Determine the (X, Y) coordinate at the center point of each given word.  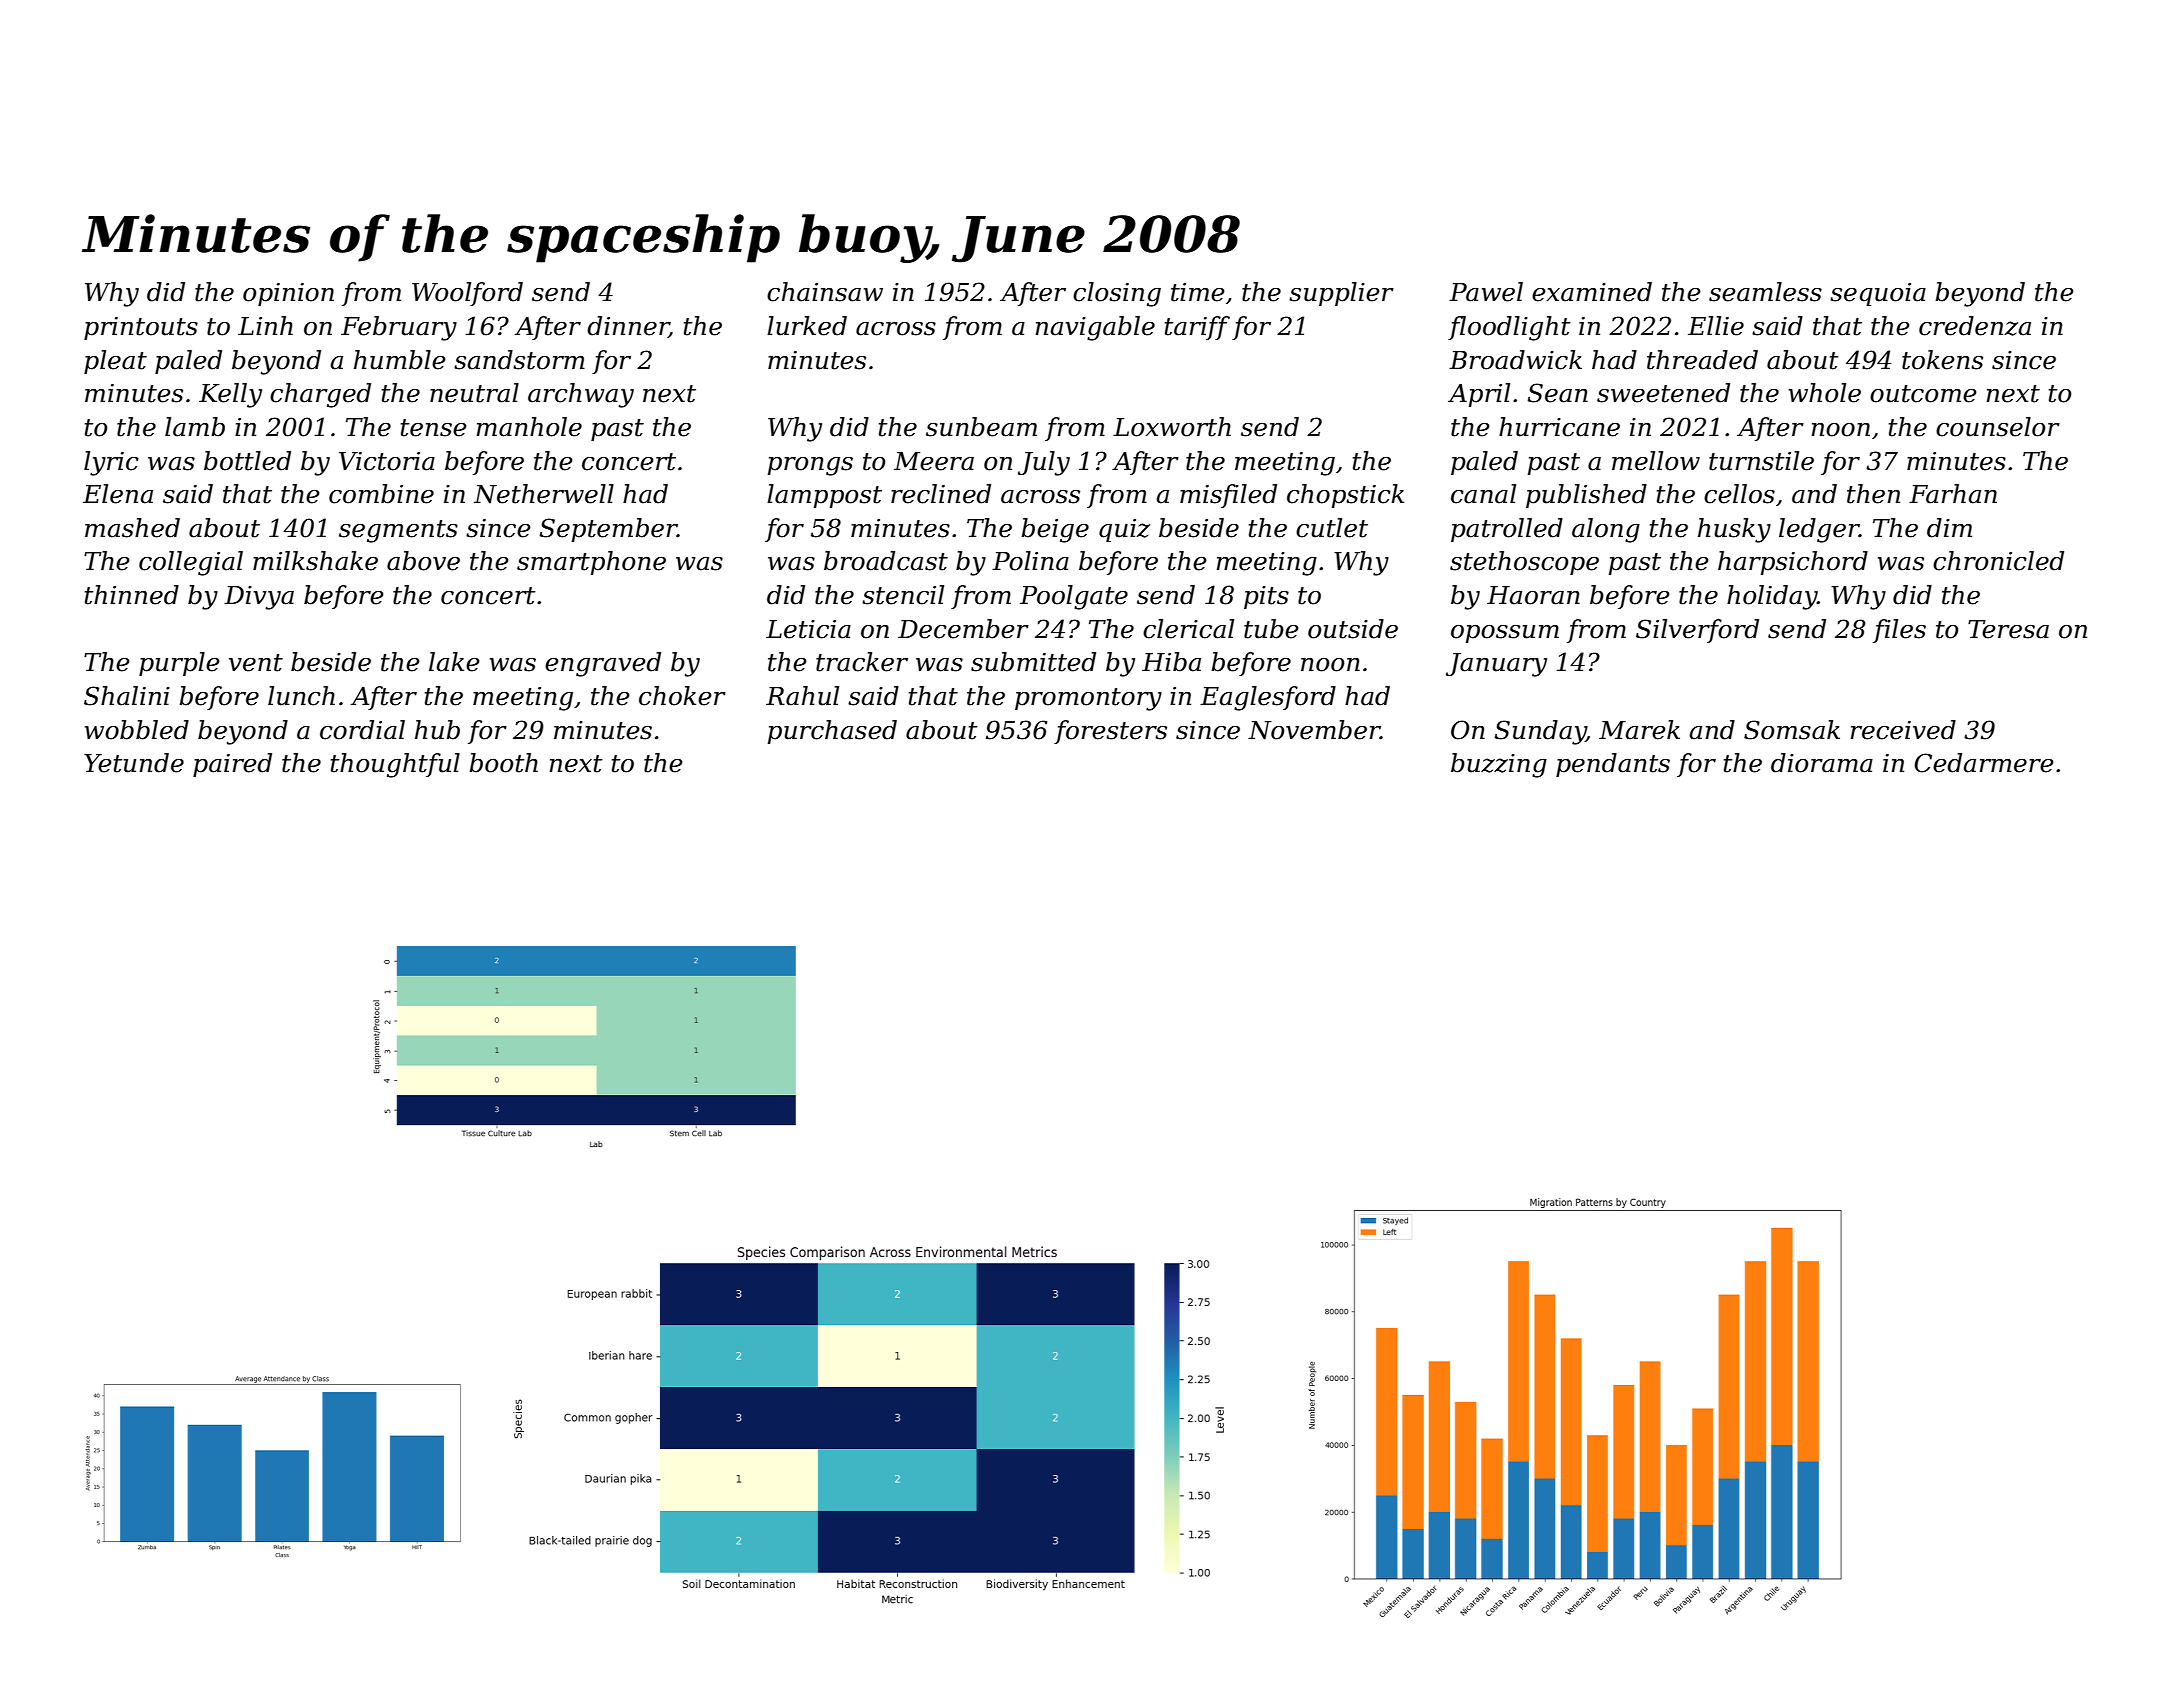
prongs (810, 466)
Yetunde (134, 763)
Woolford (467, 294)
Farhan (1953, 494)
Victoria (387, 461)
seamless (1765, 292)
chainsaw (825, 292)
